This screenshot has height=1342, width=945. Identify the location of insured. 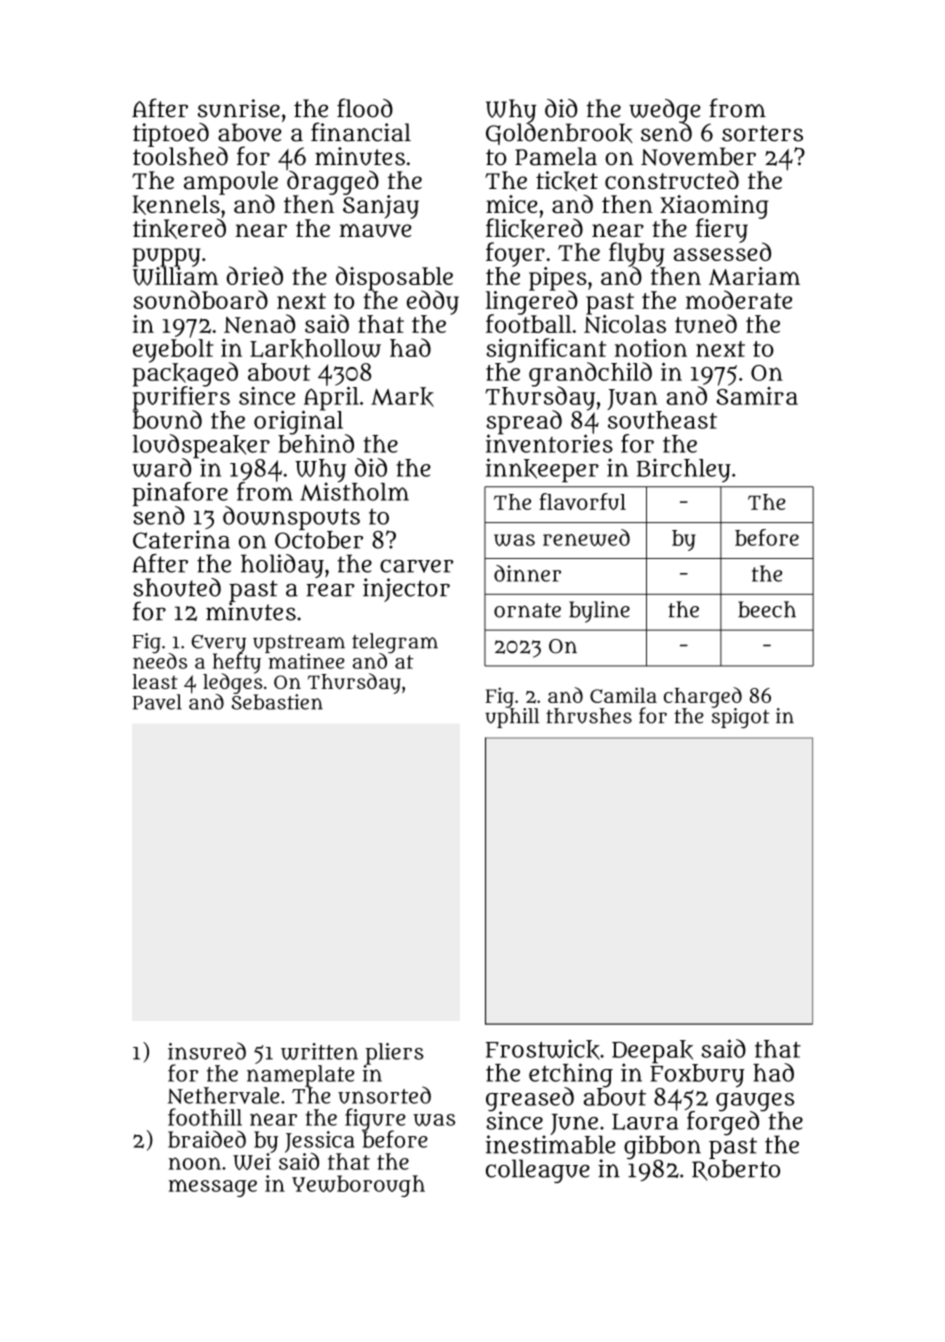
(207, 1051).
